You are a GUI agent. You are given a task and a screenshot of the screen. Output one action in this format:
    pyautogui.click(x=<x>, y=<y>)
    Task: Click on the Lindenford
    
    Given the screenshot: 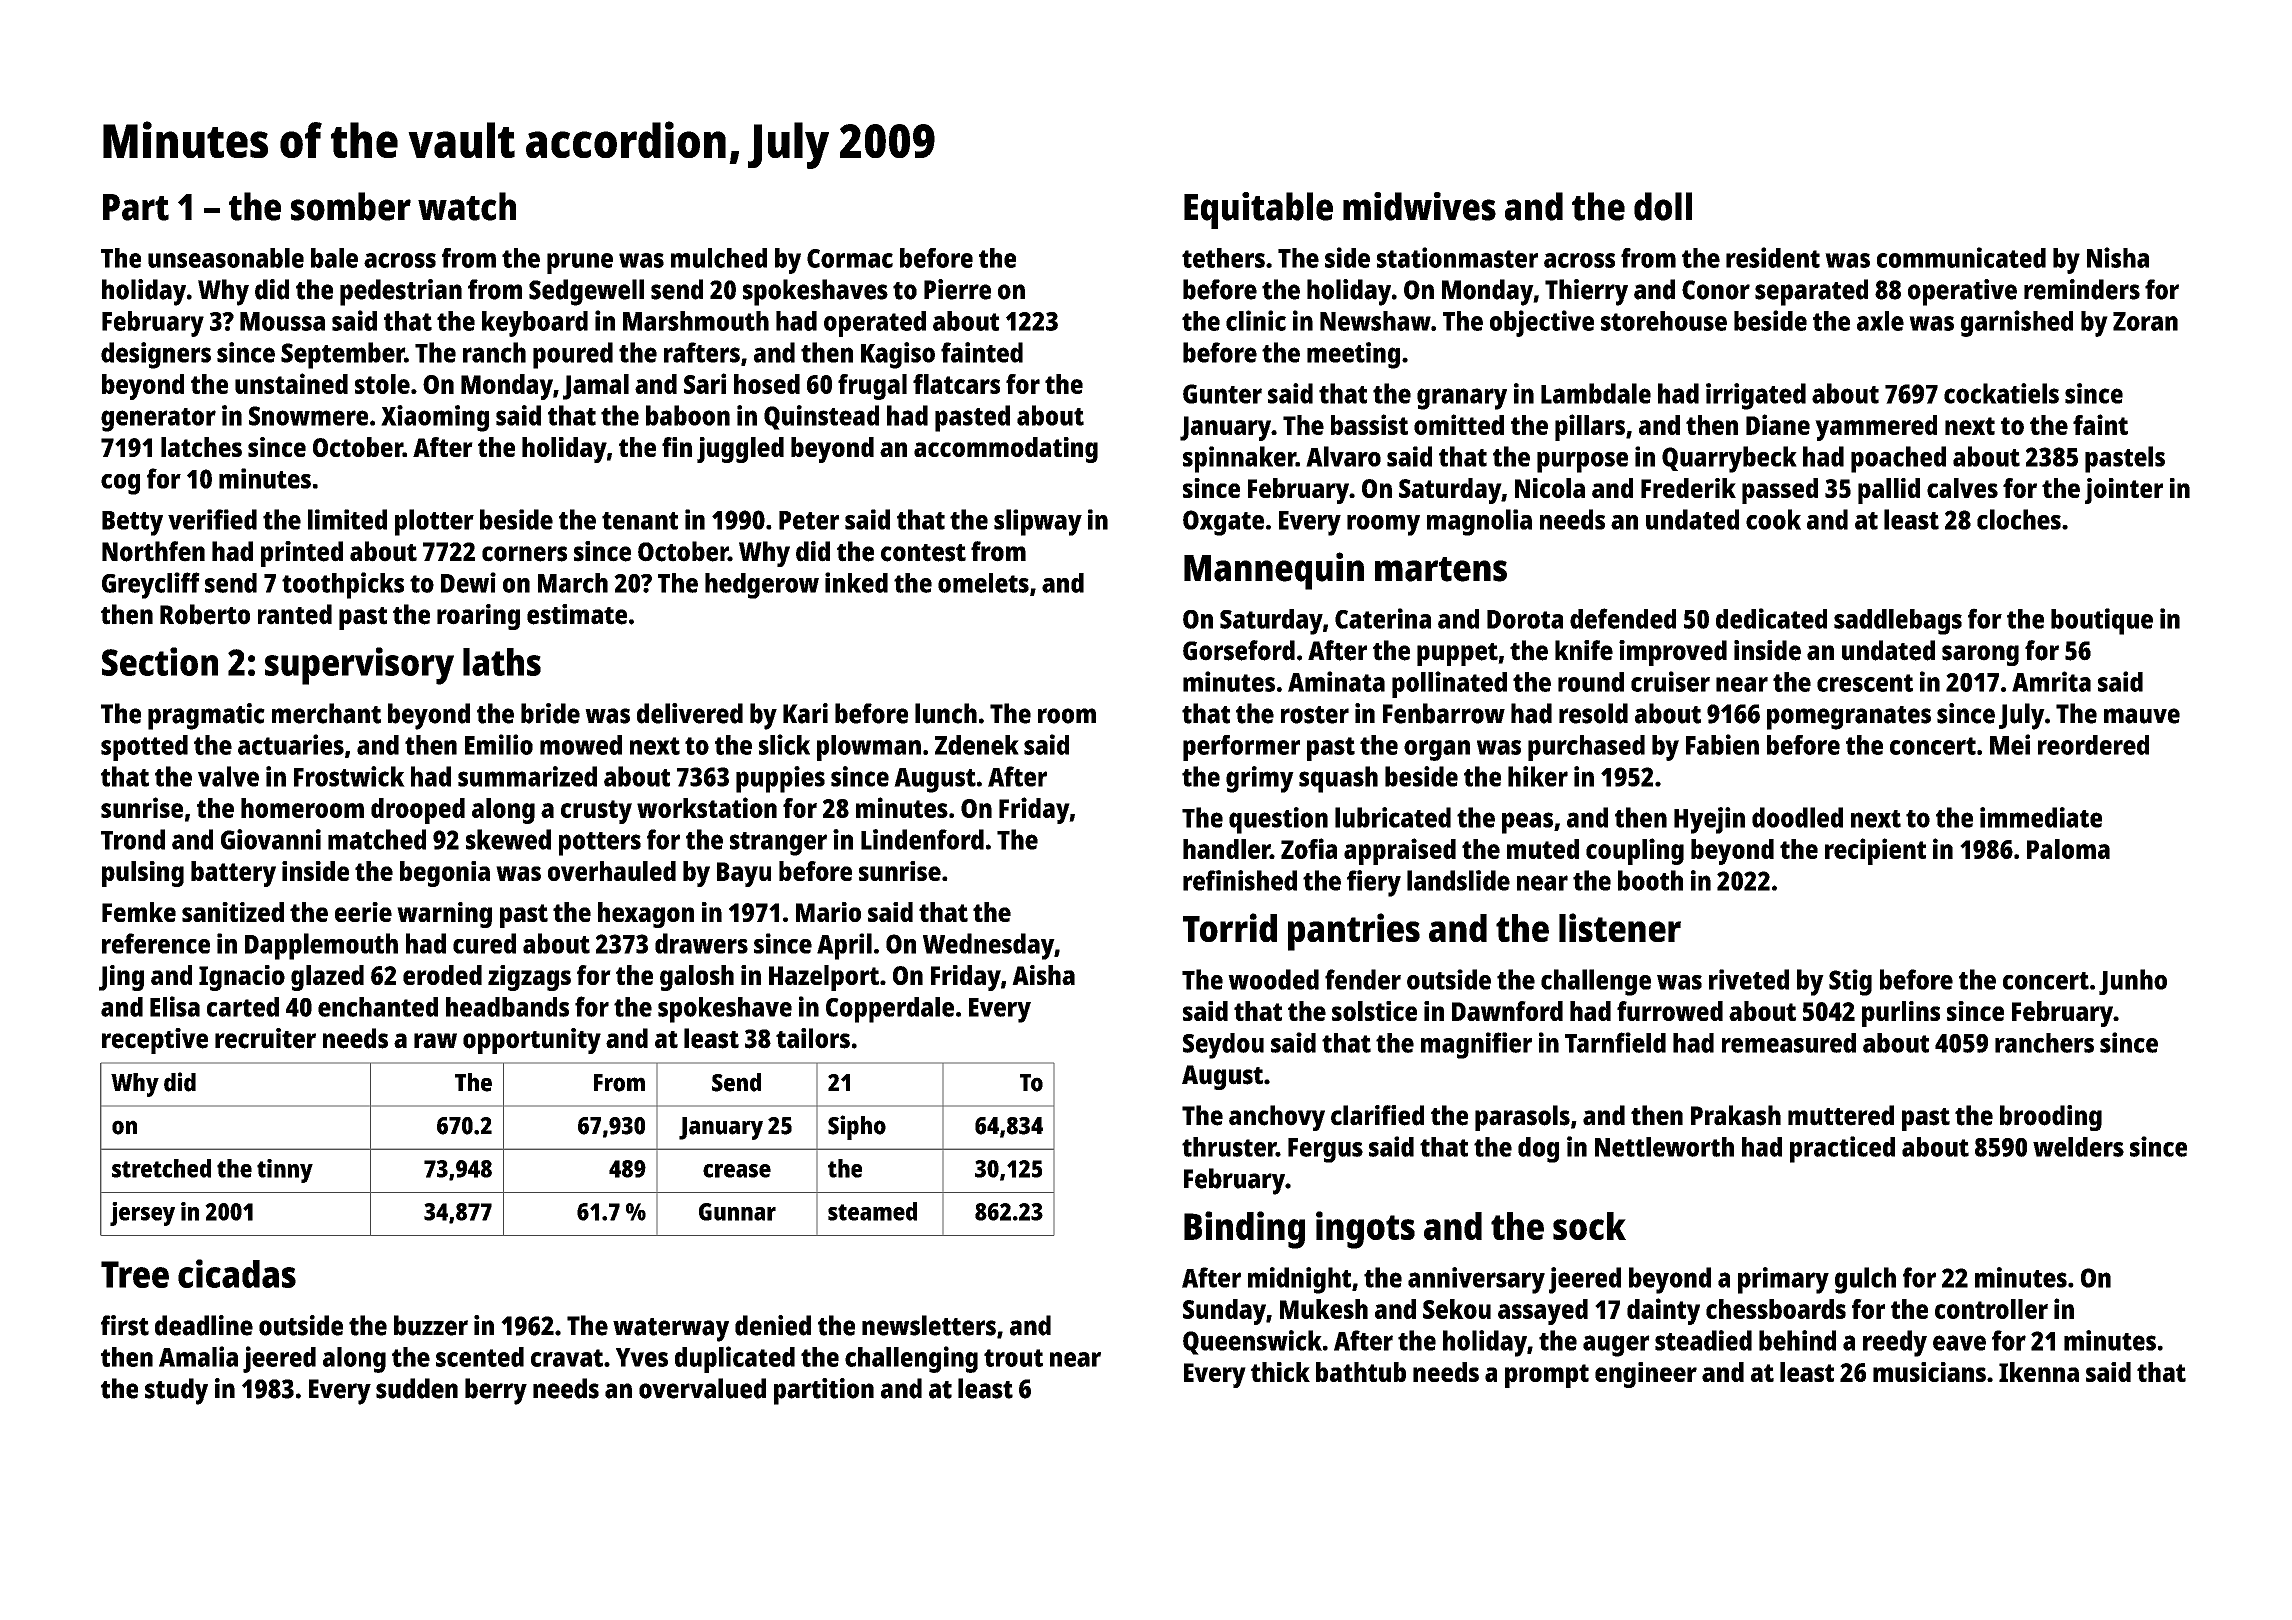 What is the action you would take?
    pyautogui.click(x=922, y=839)
